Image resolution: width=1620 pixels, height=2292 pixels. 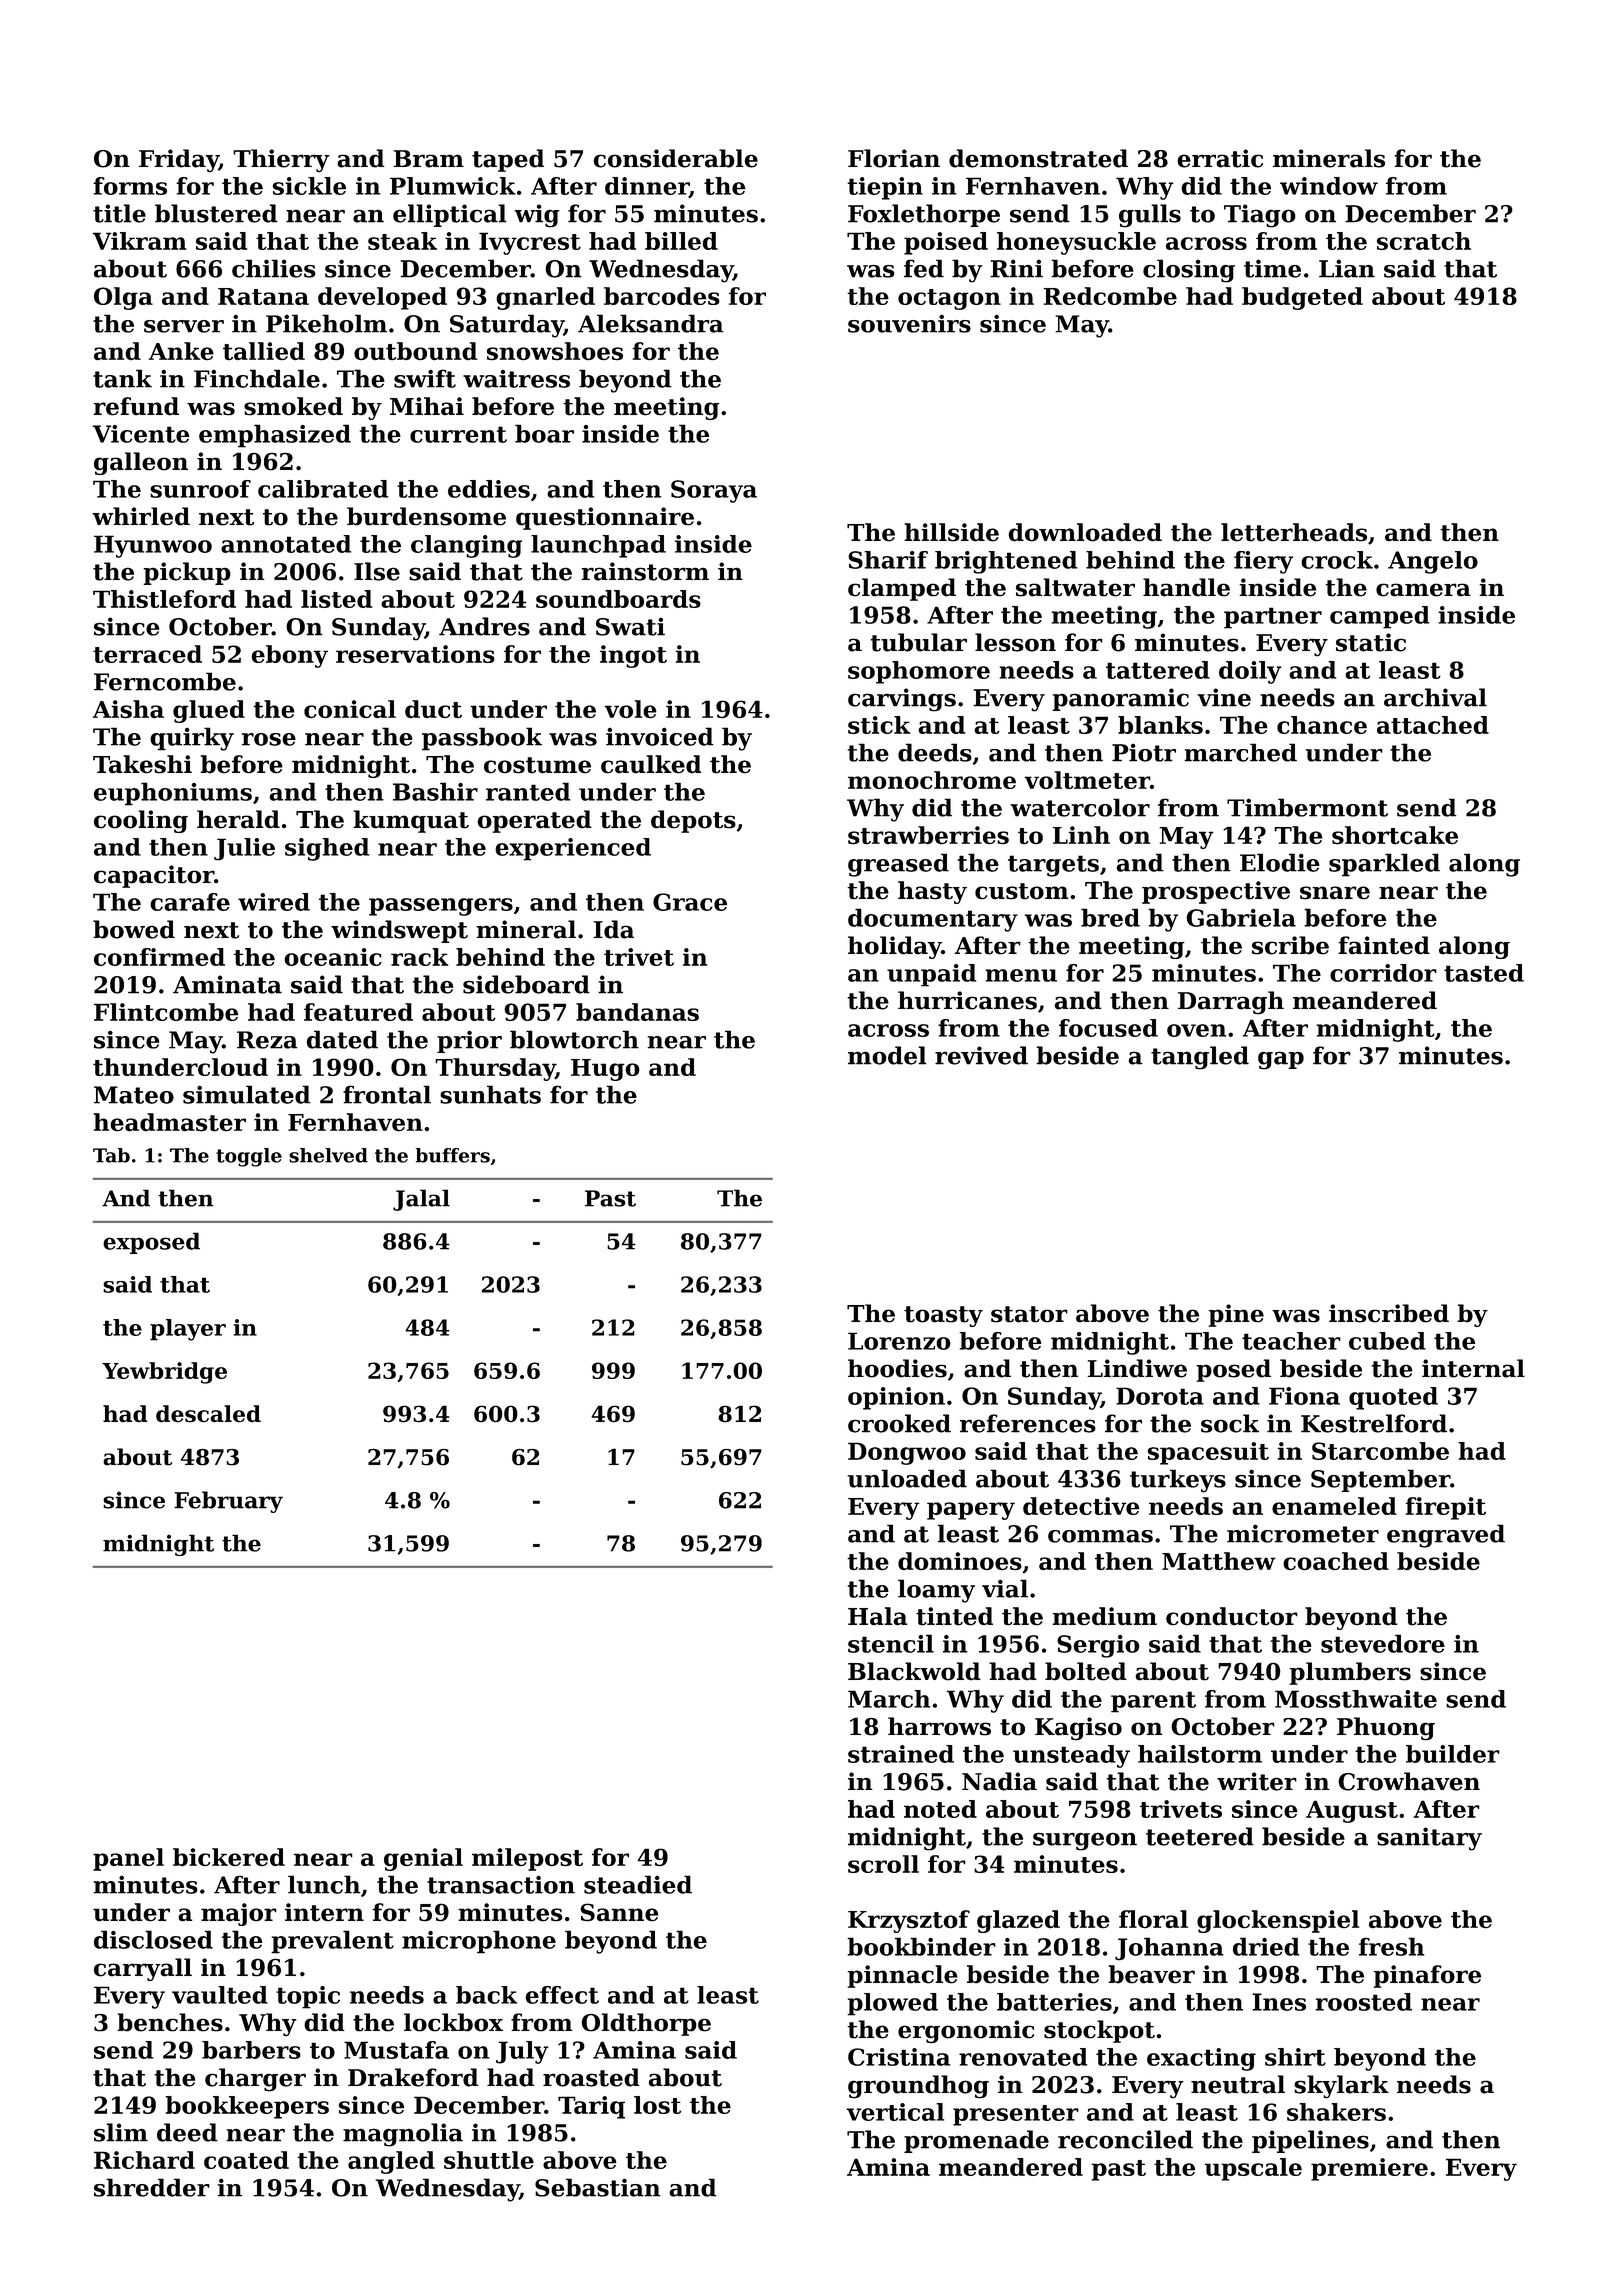 I want to click on model, so click(x=887, y=1055).
